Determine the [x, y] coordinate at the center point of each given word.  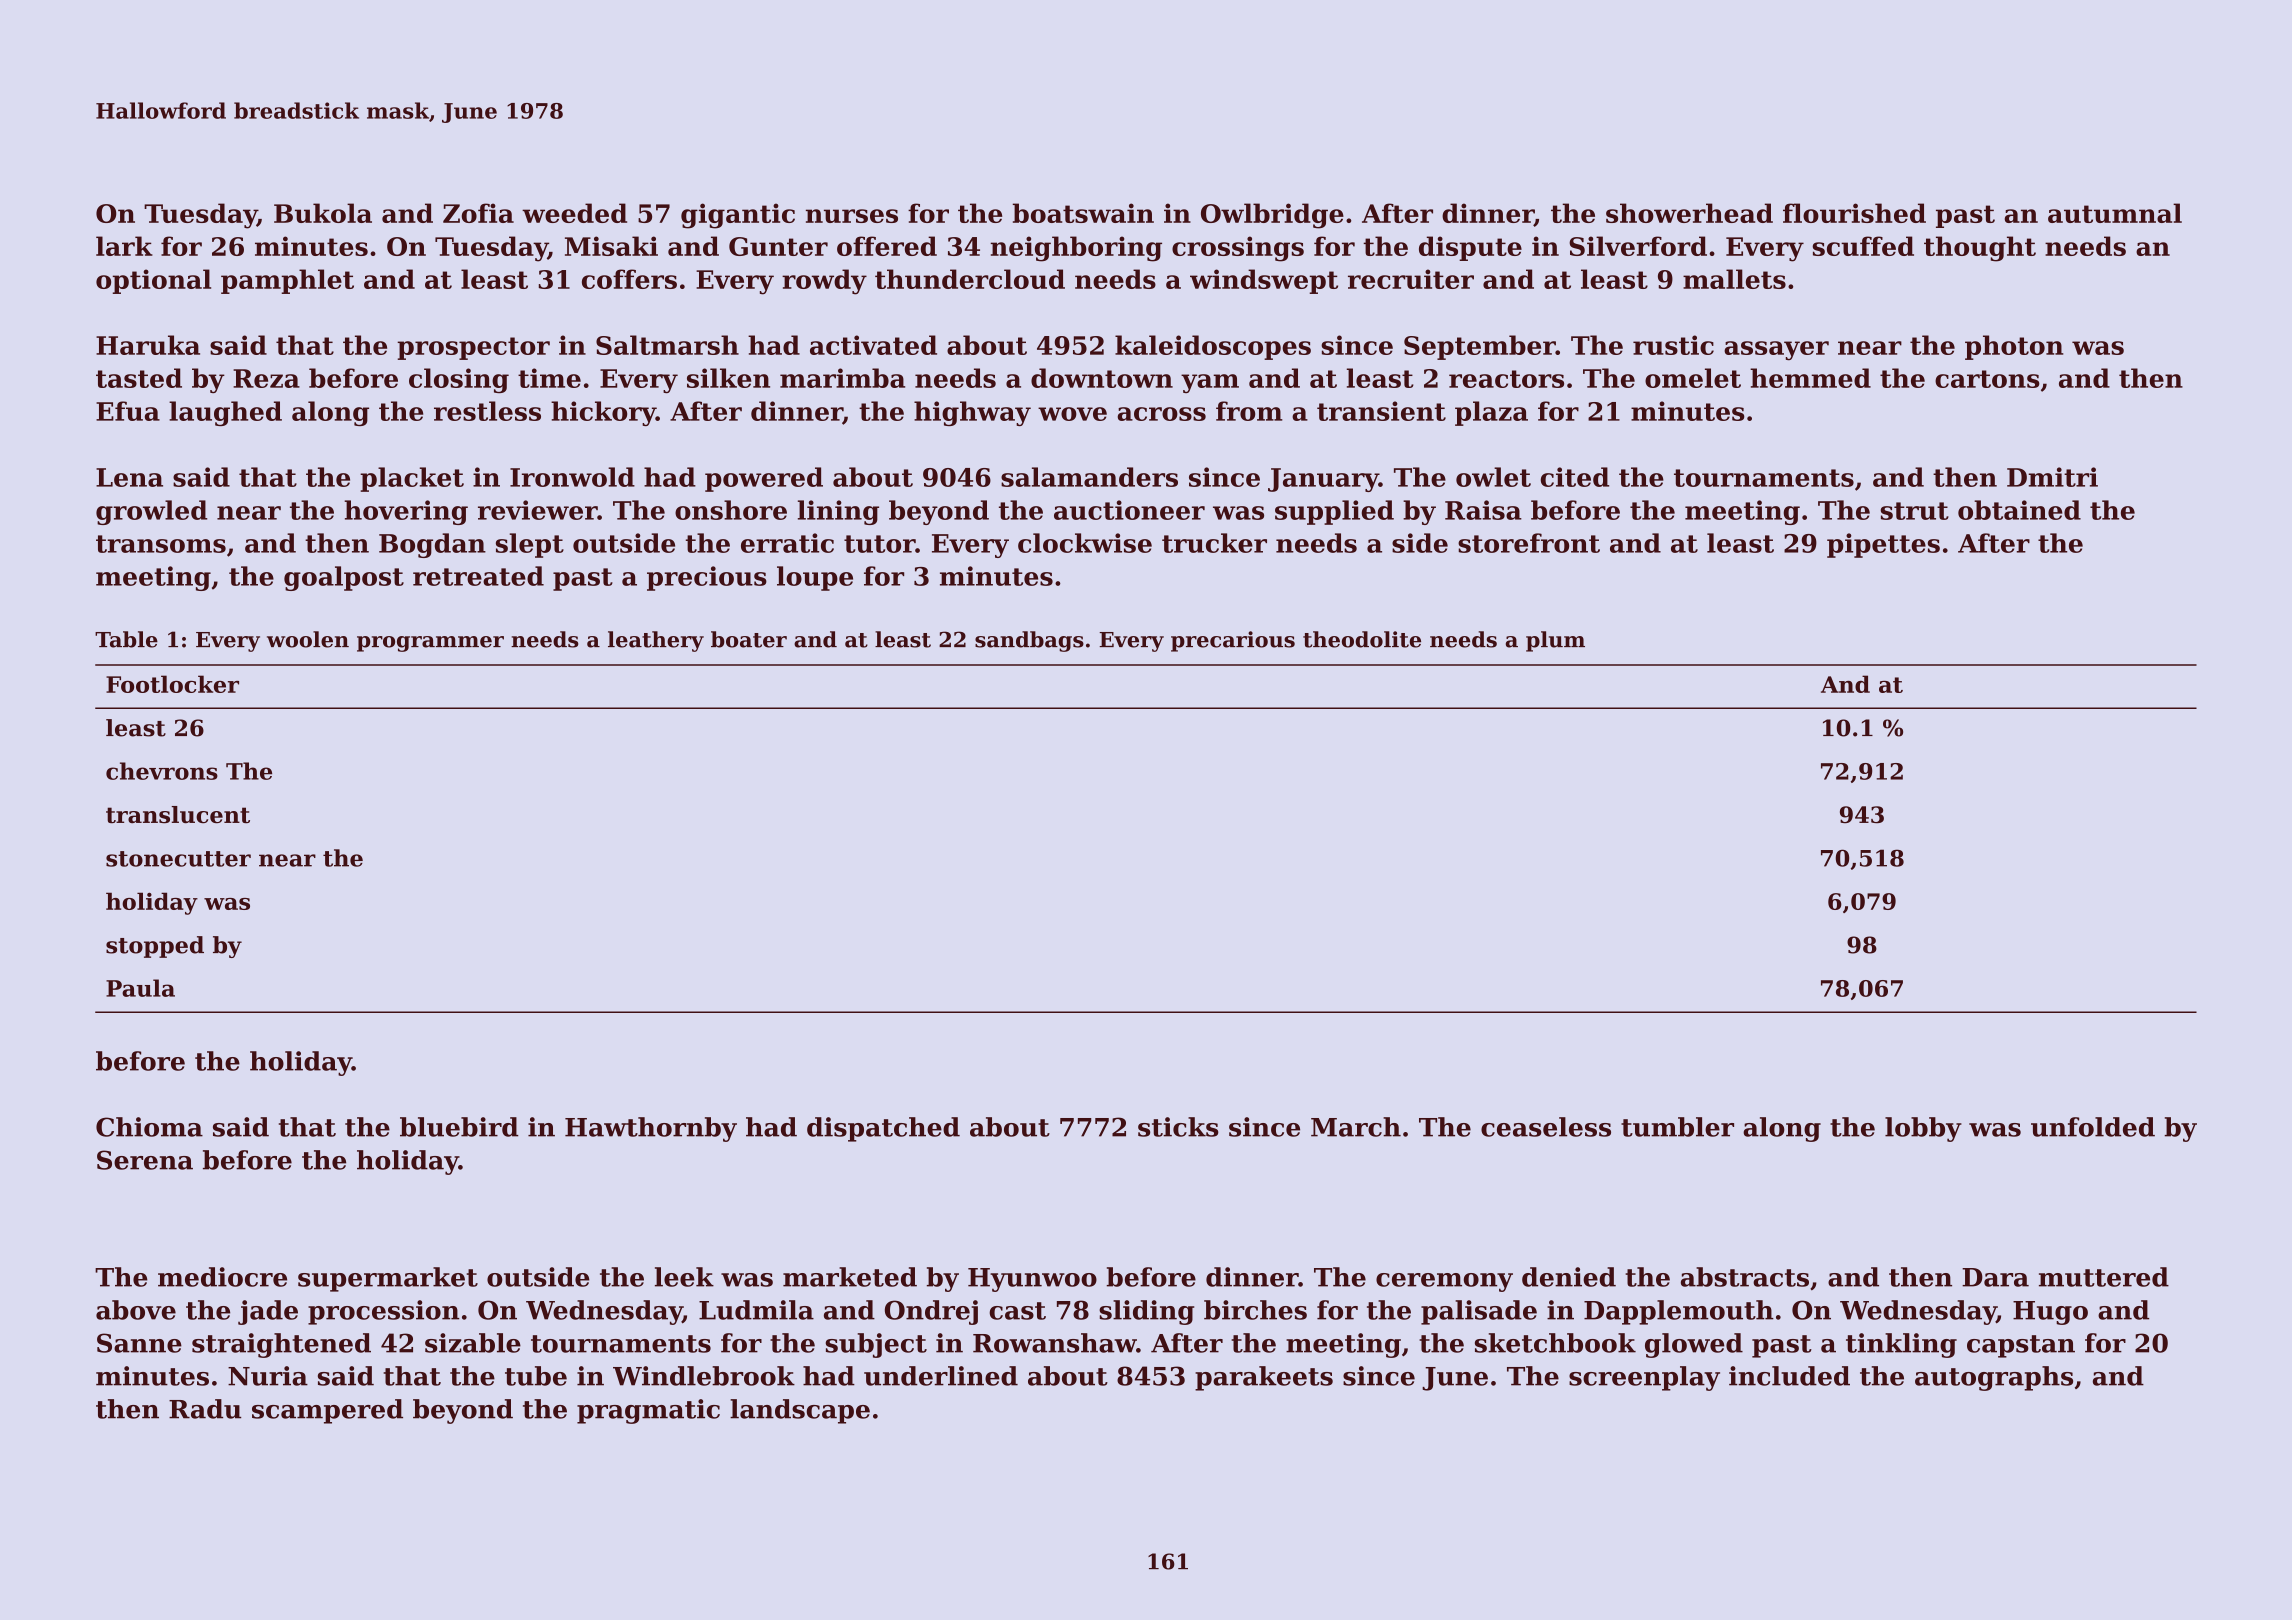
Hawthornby [651, 1129]
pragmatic [648, 1411]
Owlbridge [1272, 216]
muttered [2104, 1277]
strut [1914, 511]
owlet [1493, 477]
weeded [574, 213]
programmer [430, 644]
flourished [1854, 213]
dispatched [883, 1129]
